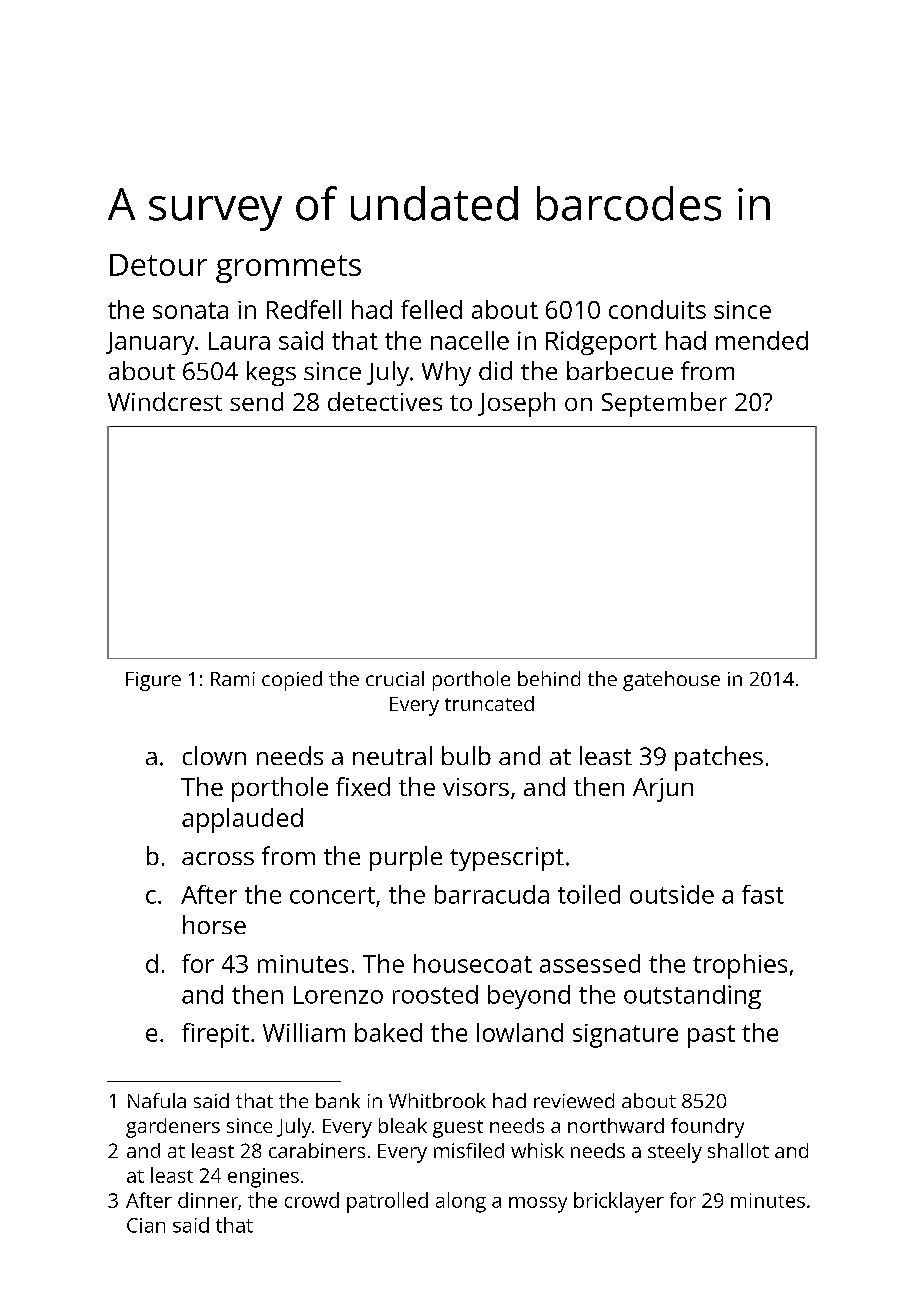  Describe the element at coordinates (146, 1225) in the document. I see `Cian` at that location.
